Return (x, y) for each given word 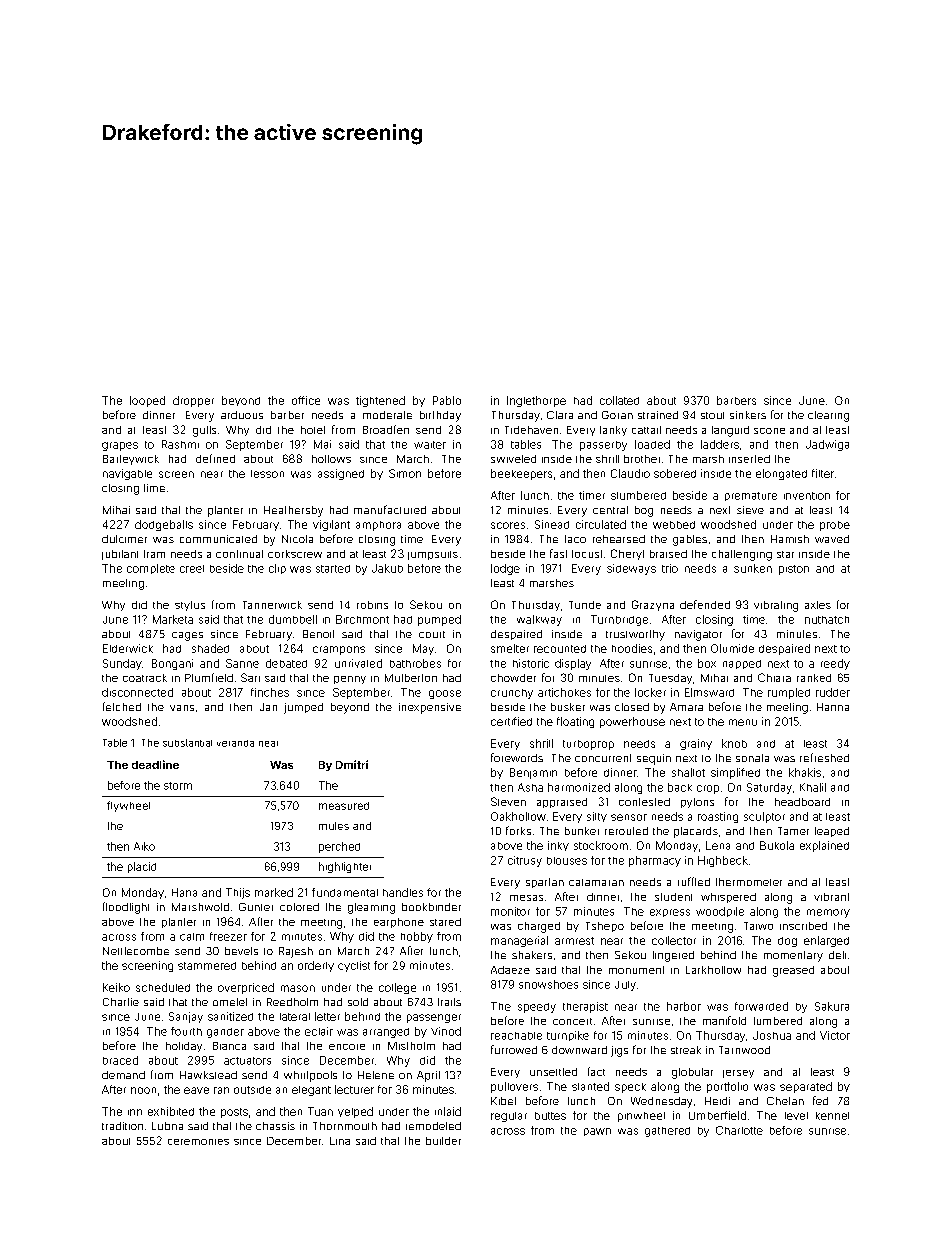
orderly (316, 966)
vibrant (831, 897)
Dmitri (352, 764)
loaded (652, 444)
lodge (505, 569)
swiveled (513, 459)
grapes (120, 446)
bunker (582, 831)
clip (277, 569)
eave (196, 1090)
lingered (673, 956)
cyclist (354, 966)
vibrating (776, 606)
